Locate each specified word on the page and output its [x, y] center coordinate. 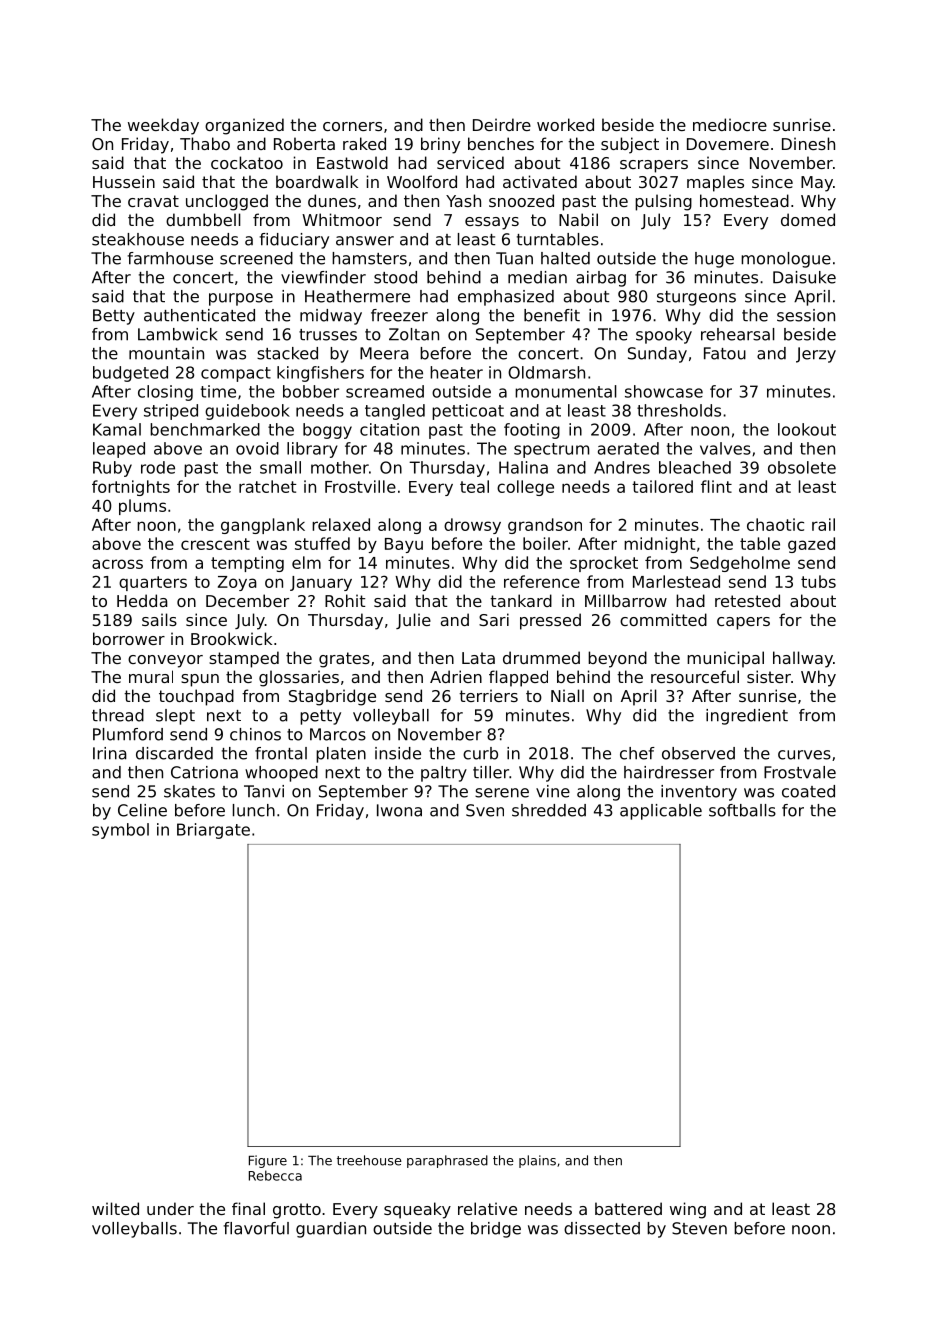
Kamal [117, 429]
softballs [742, 810]
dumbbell [203, 219]
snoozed [521, 200]
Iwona [399, 810]
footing [532, 431]
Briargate [213, 831]
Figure [268, 1161]
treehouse [369, 1160]
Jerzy [816, 355]
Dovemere [728, 144]
